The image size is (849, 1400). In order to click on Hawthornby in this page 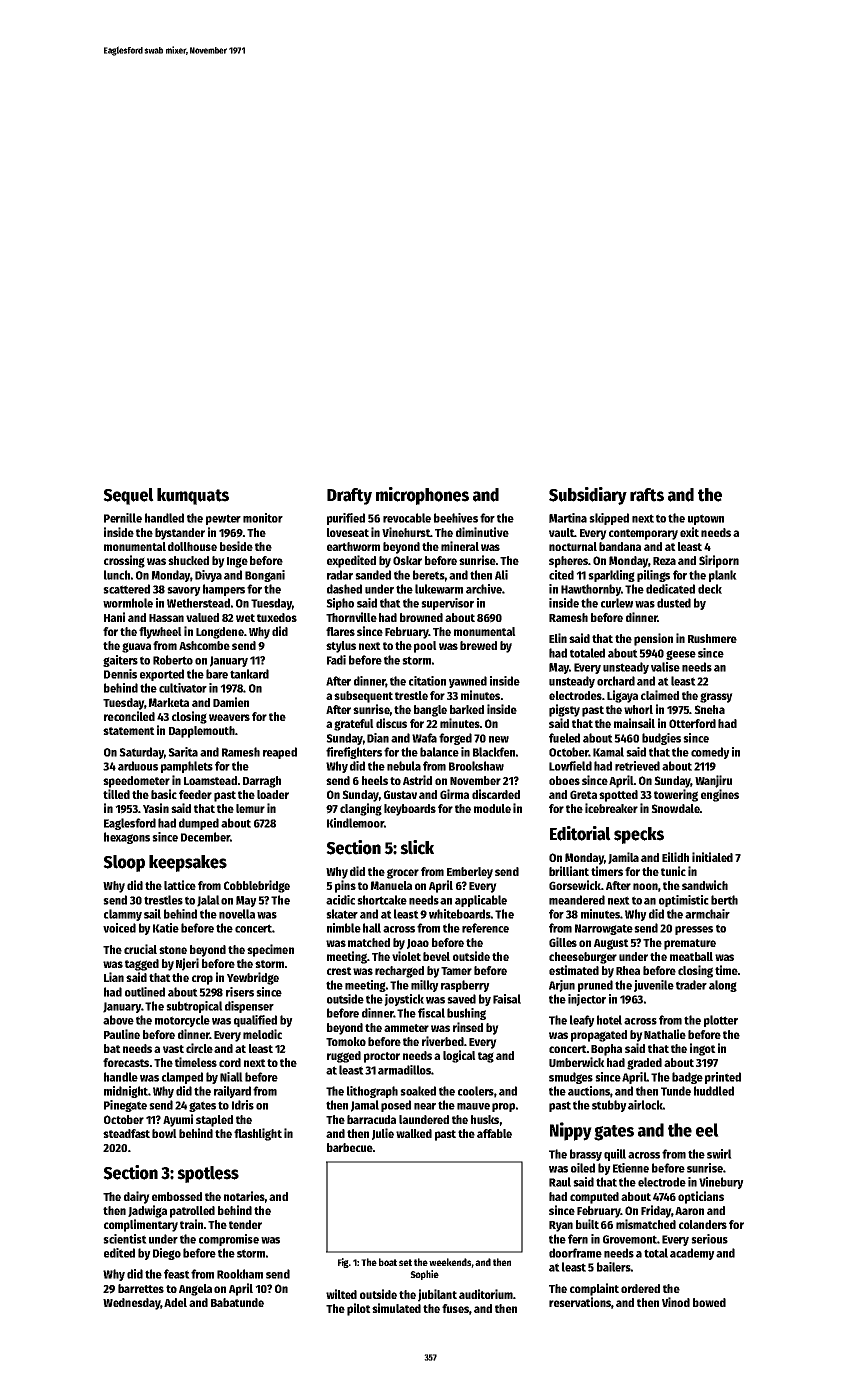, I will do `click(591, 590)`.
